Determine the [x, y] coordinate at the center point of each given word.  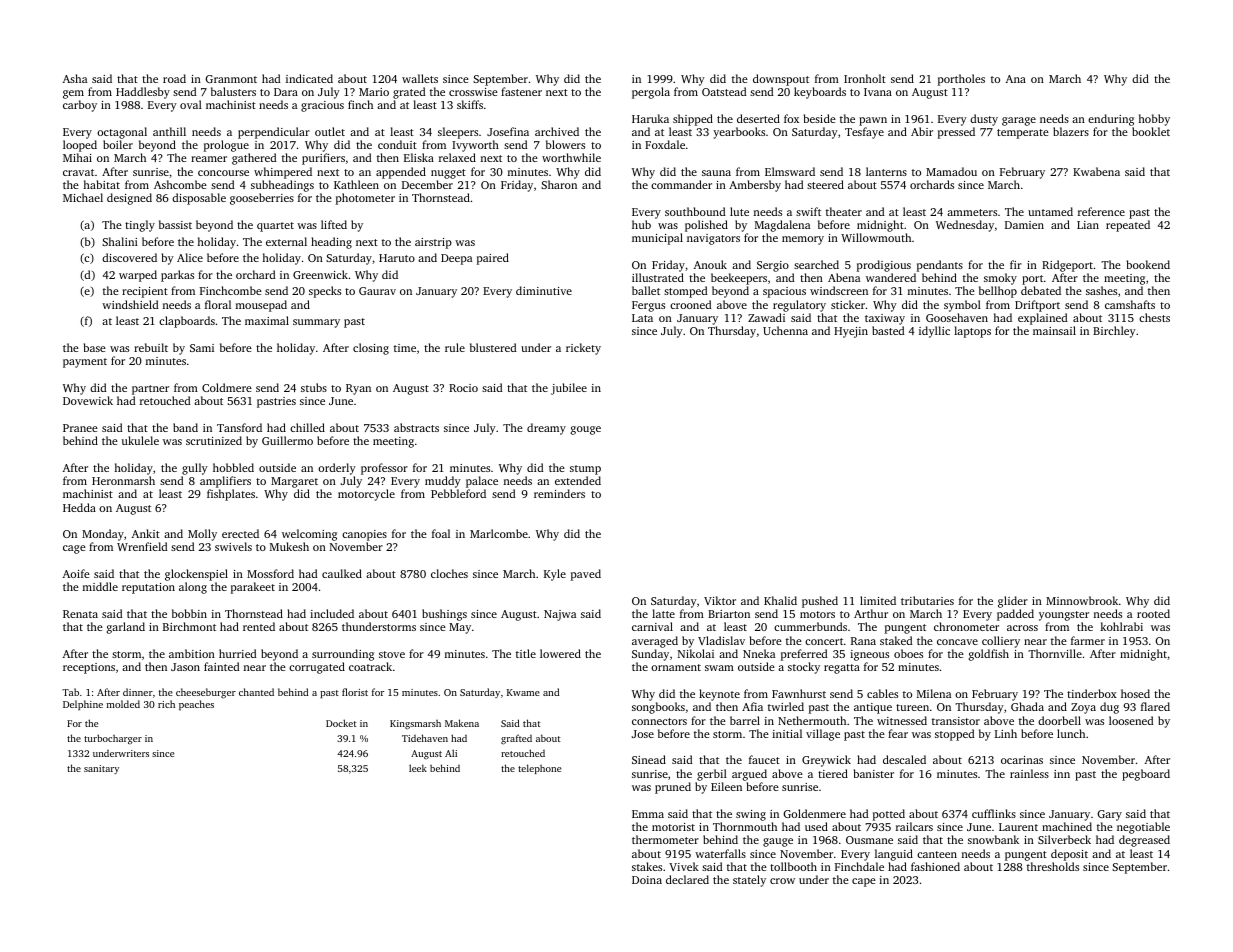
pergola [651, 93]
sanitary [101, 769]
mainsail [1054, 330]
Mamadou [951, 171]
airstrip [433, 243]
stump [585, 470]
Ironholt [865, 78]
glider [1013, 602]
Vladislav [721, 640]
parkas [177, 276]
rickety [583, 349]
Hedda [79, 507]
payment [85, 363]
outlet [330, 131]
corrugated [317, 668]
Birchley [1114, 332]
